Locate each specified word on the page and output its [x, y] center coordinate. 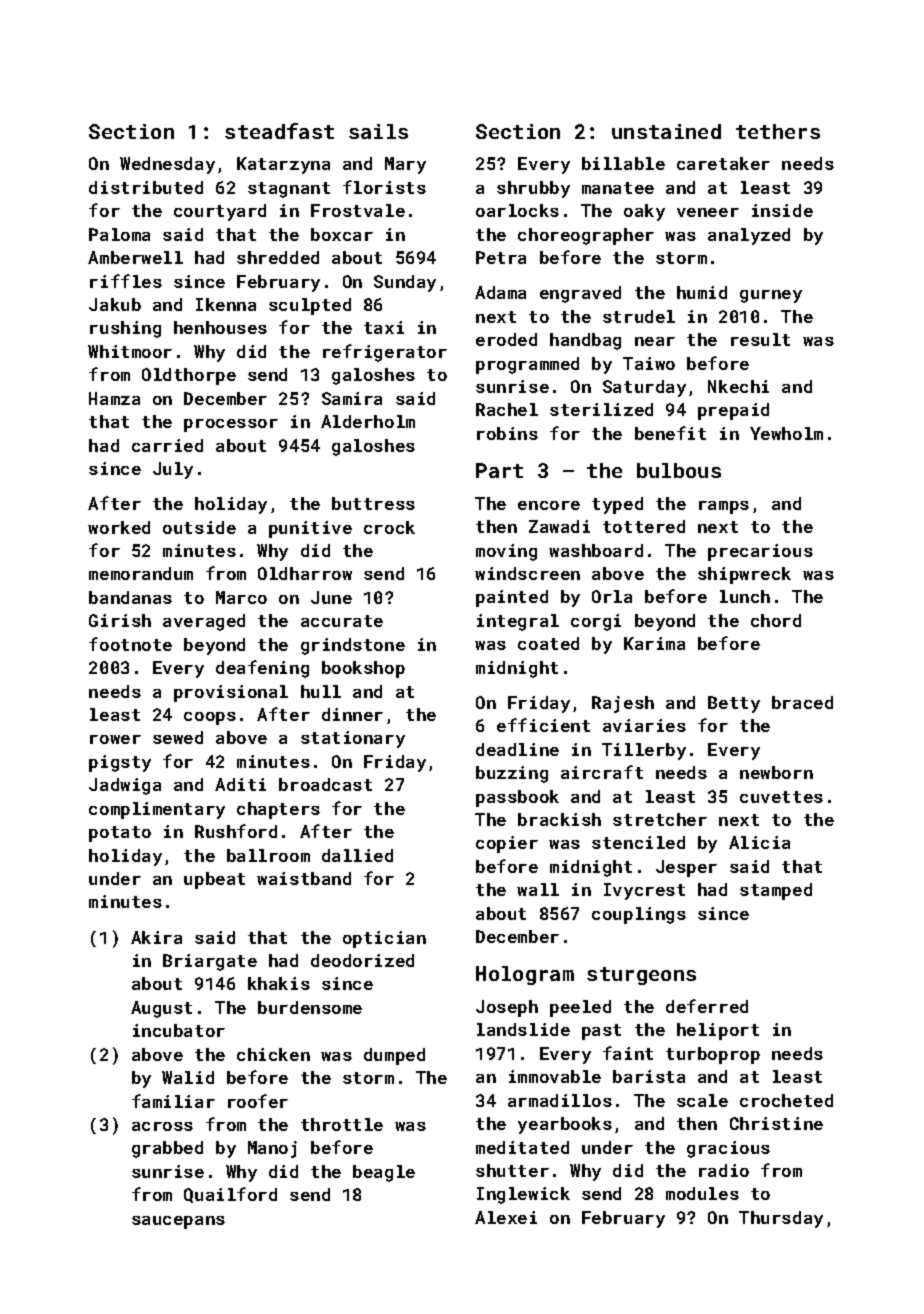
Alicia [759, 842]
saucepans [178, 1222]
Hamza [114, 398]
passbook [517, 798]
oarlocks [517, 210]
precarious [760, 552]
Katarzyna [283, 165]
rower [115, 739]
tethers [778, 131]
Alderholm [368, 421]
